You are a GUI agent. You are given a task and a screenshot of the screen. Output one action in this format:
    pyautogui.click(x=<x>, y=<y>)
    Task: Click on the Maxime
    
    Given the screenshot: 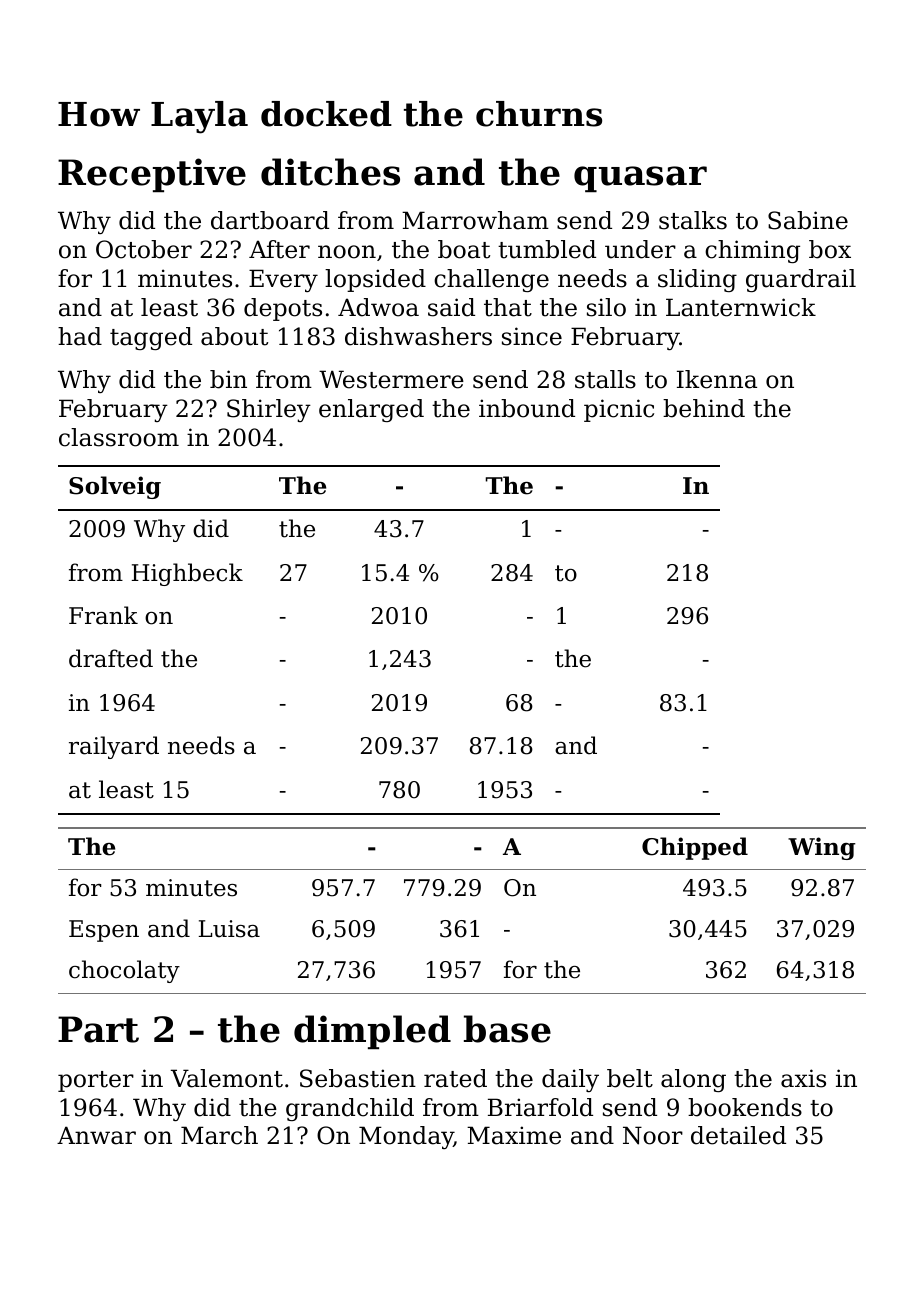 What is the action you would take?
    pyautogui.click(x=514, y=1135)
